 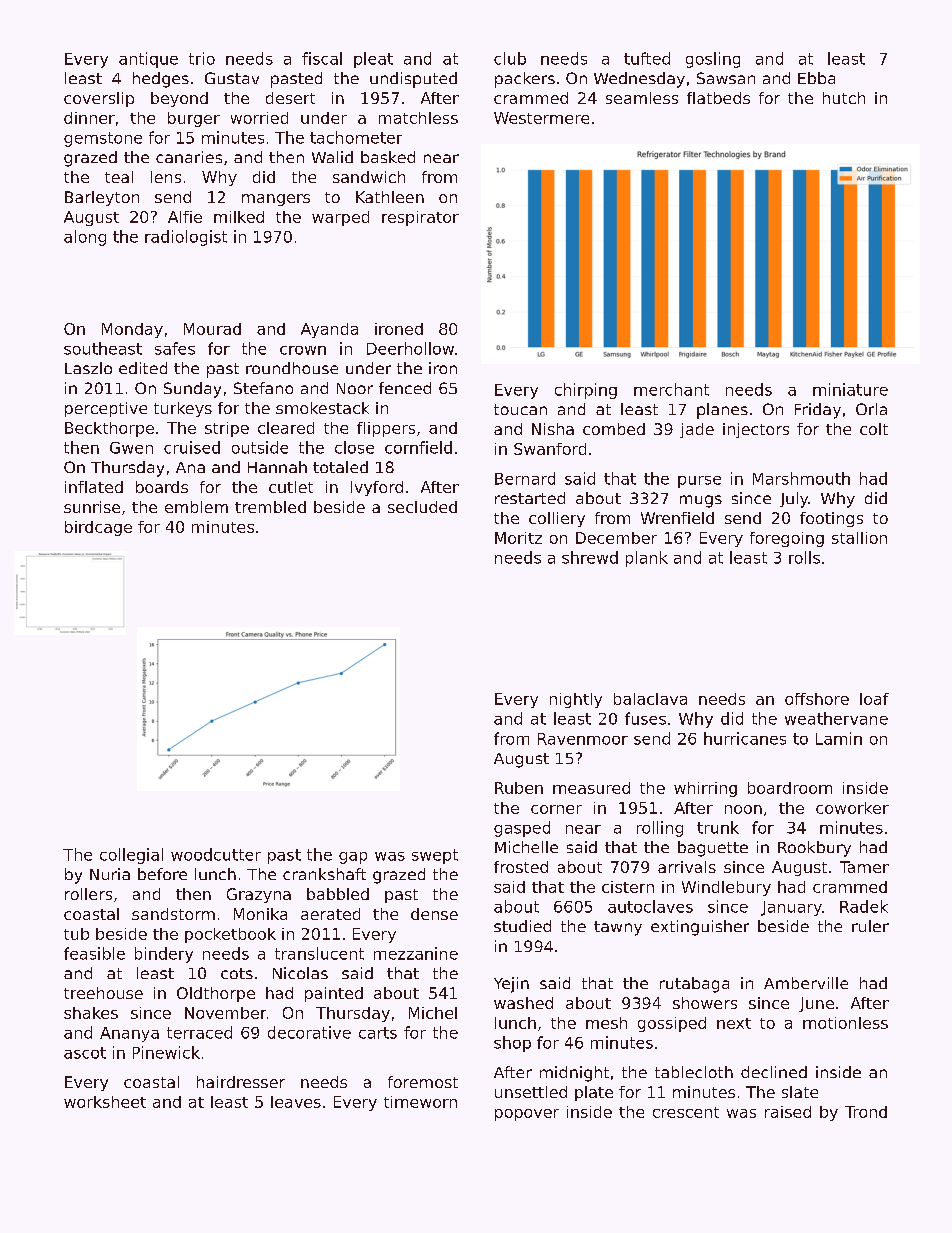 I want to click on Westermere, so click(x=541, y=118).
